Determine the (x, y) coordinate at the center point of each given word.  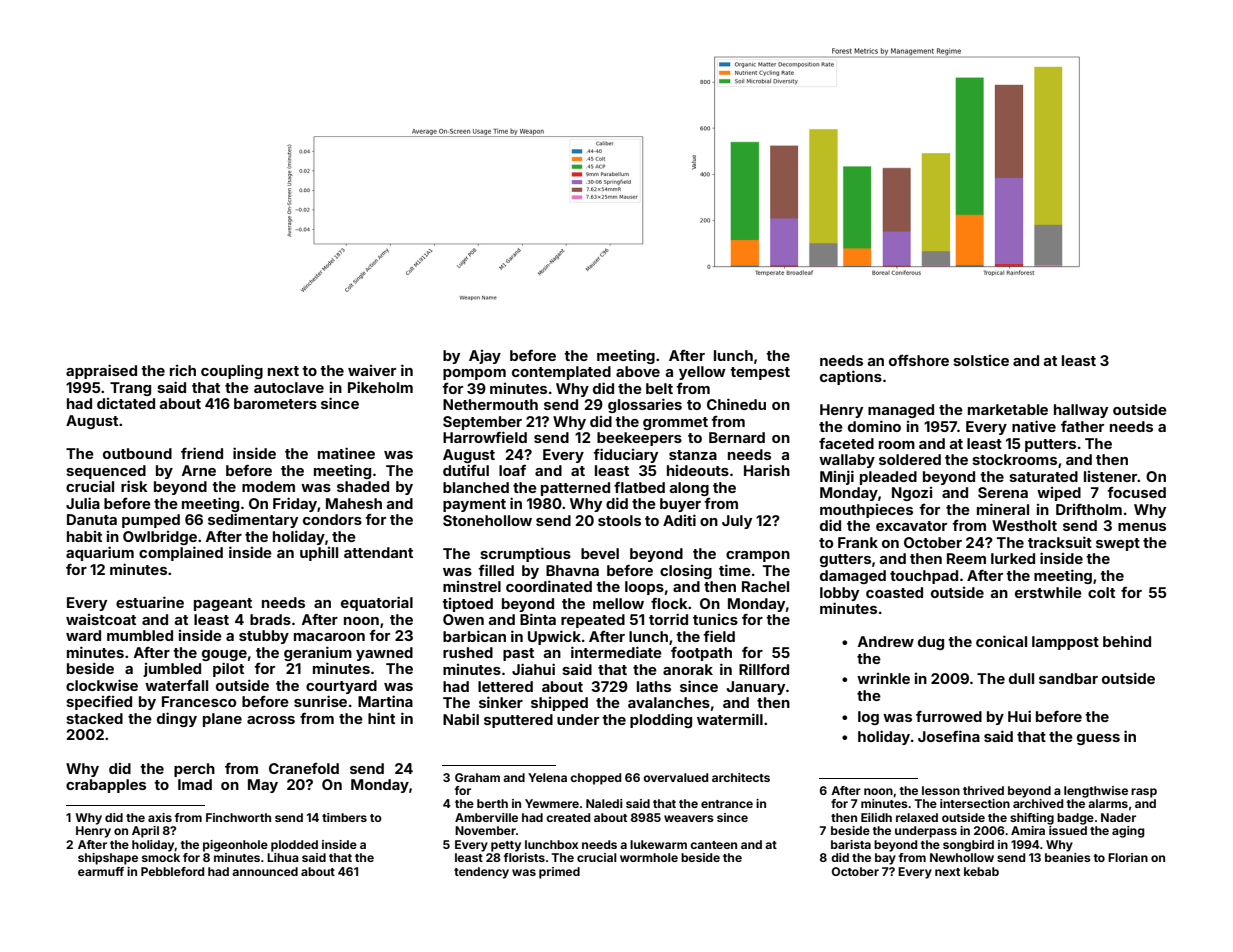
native (1034, 426)
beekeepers (639, 439)
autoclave (289, 387)
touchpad (924, 577)
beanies (1068, 857)
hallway (1081, 411)
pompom (474, 374)
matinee (346, 453)
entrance (727, 804)
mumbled (140, 635)
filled (496, 570)
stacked (94, 718)
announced (265, 871)
